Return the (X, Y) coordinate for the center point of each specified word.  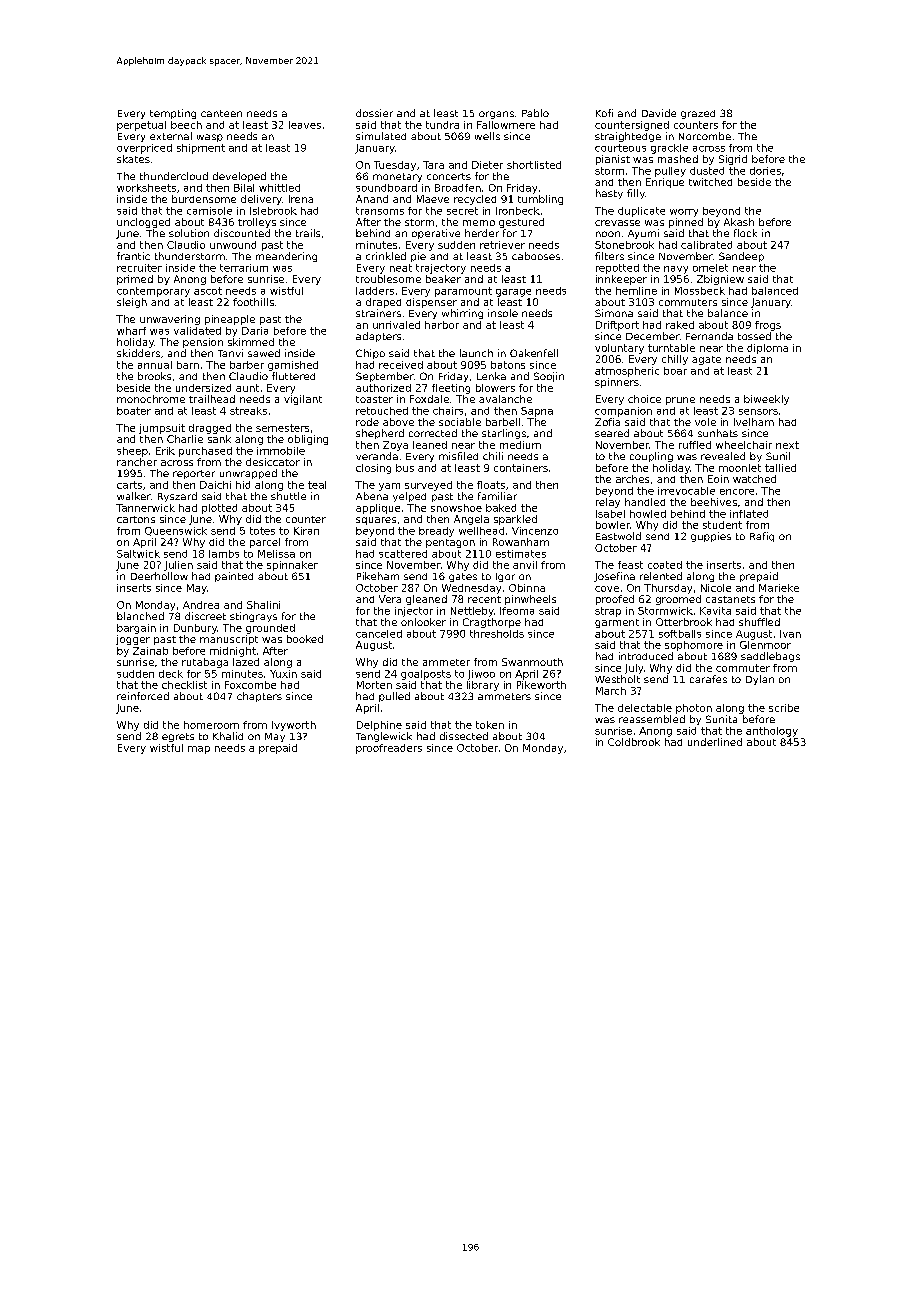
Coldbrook (634, 742)
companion (623, 412)
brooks (154, 376)
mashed (678, 159)
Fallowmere (506, 125)
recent (484, 599)
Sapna (537, 412)
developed (239, 177)
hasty (609, 194)
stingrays (253, 617)
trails (308, 233)
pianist (613, 160)
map (199, 750)
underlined (715, 742)
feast (630, 565)
